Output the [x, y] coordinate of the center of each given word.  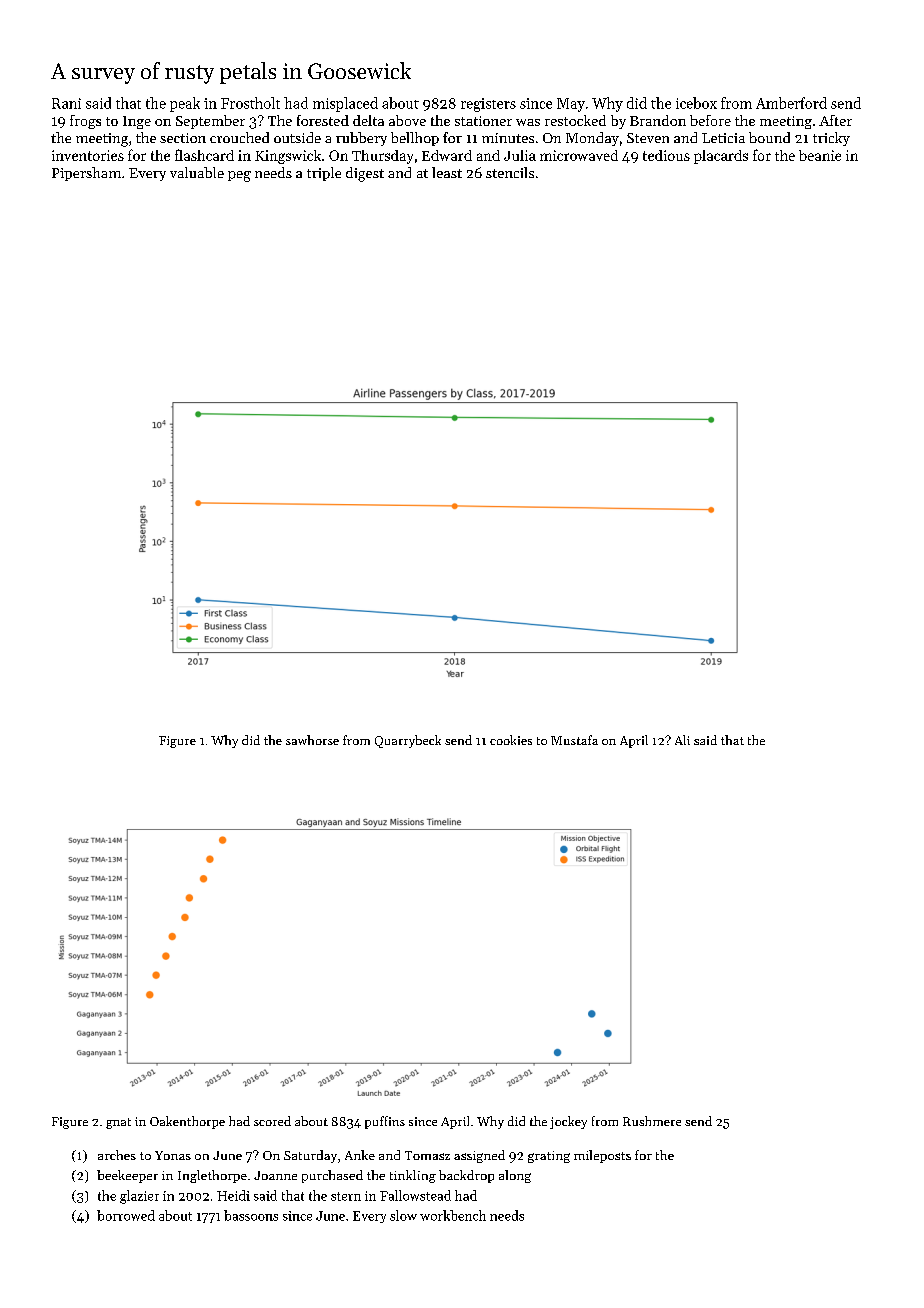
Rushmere [652, 1121]
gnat [118, 1123]
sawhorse [312, 740]
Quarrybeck [408, 741]
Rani [66, 103]
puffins [385, 1122]
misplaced [345, 104]
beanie [820, 155]
